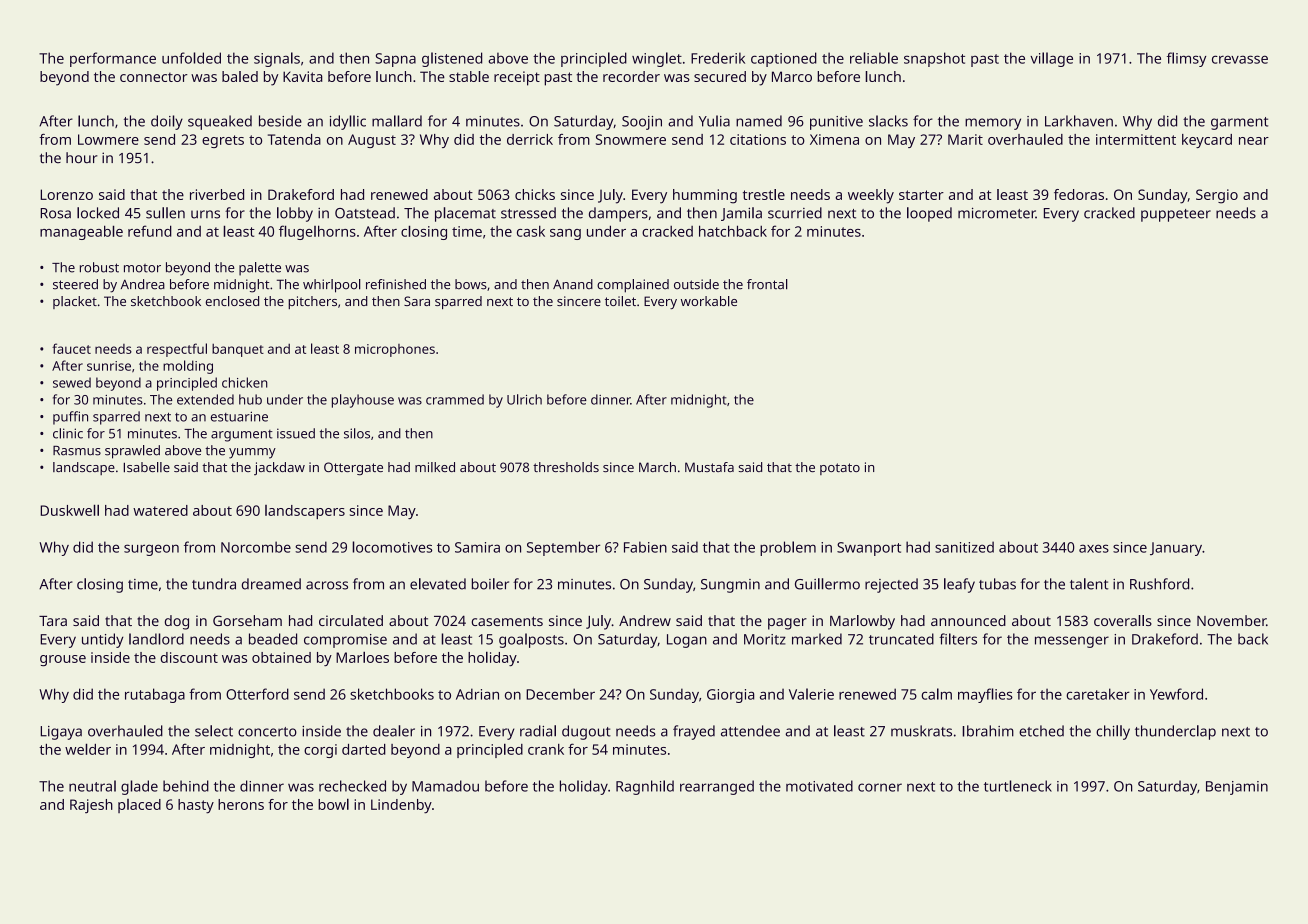  Describe the element at coordinates (1237, 788) in the screenshot. I see `Benjamin` at that location.
